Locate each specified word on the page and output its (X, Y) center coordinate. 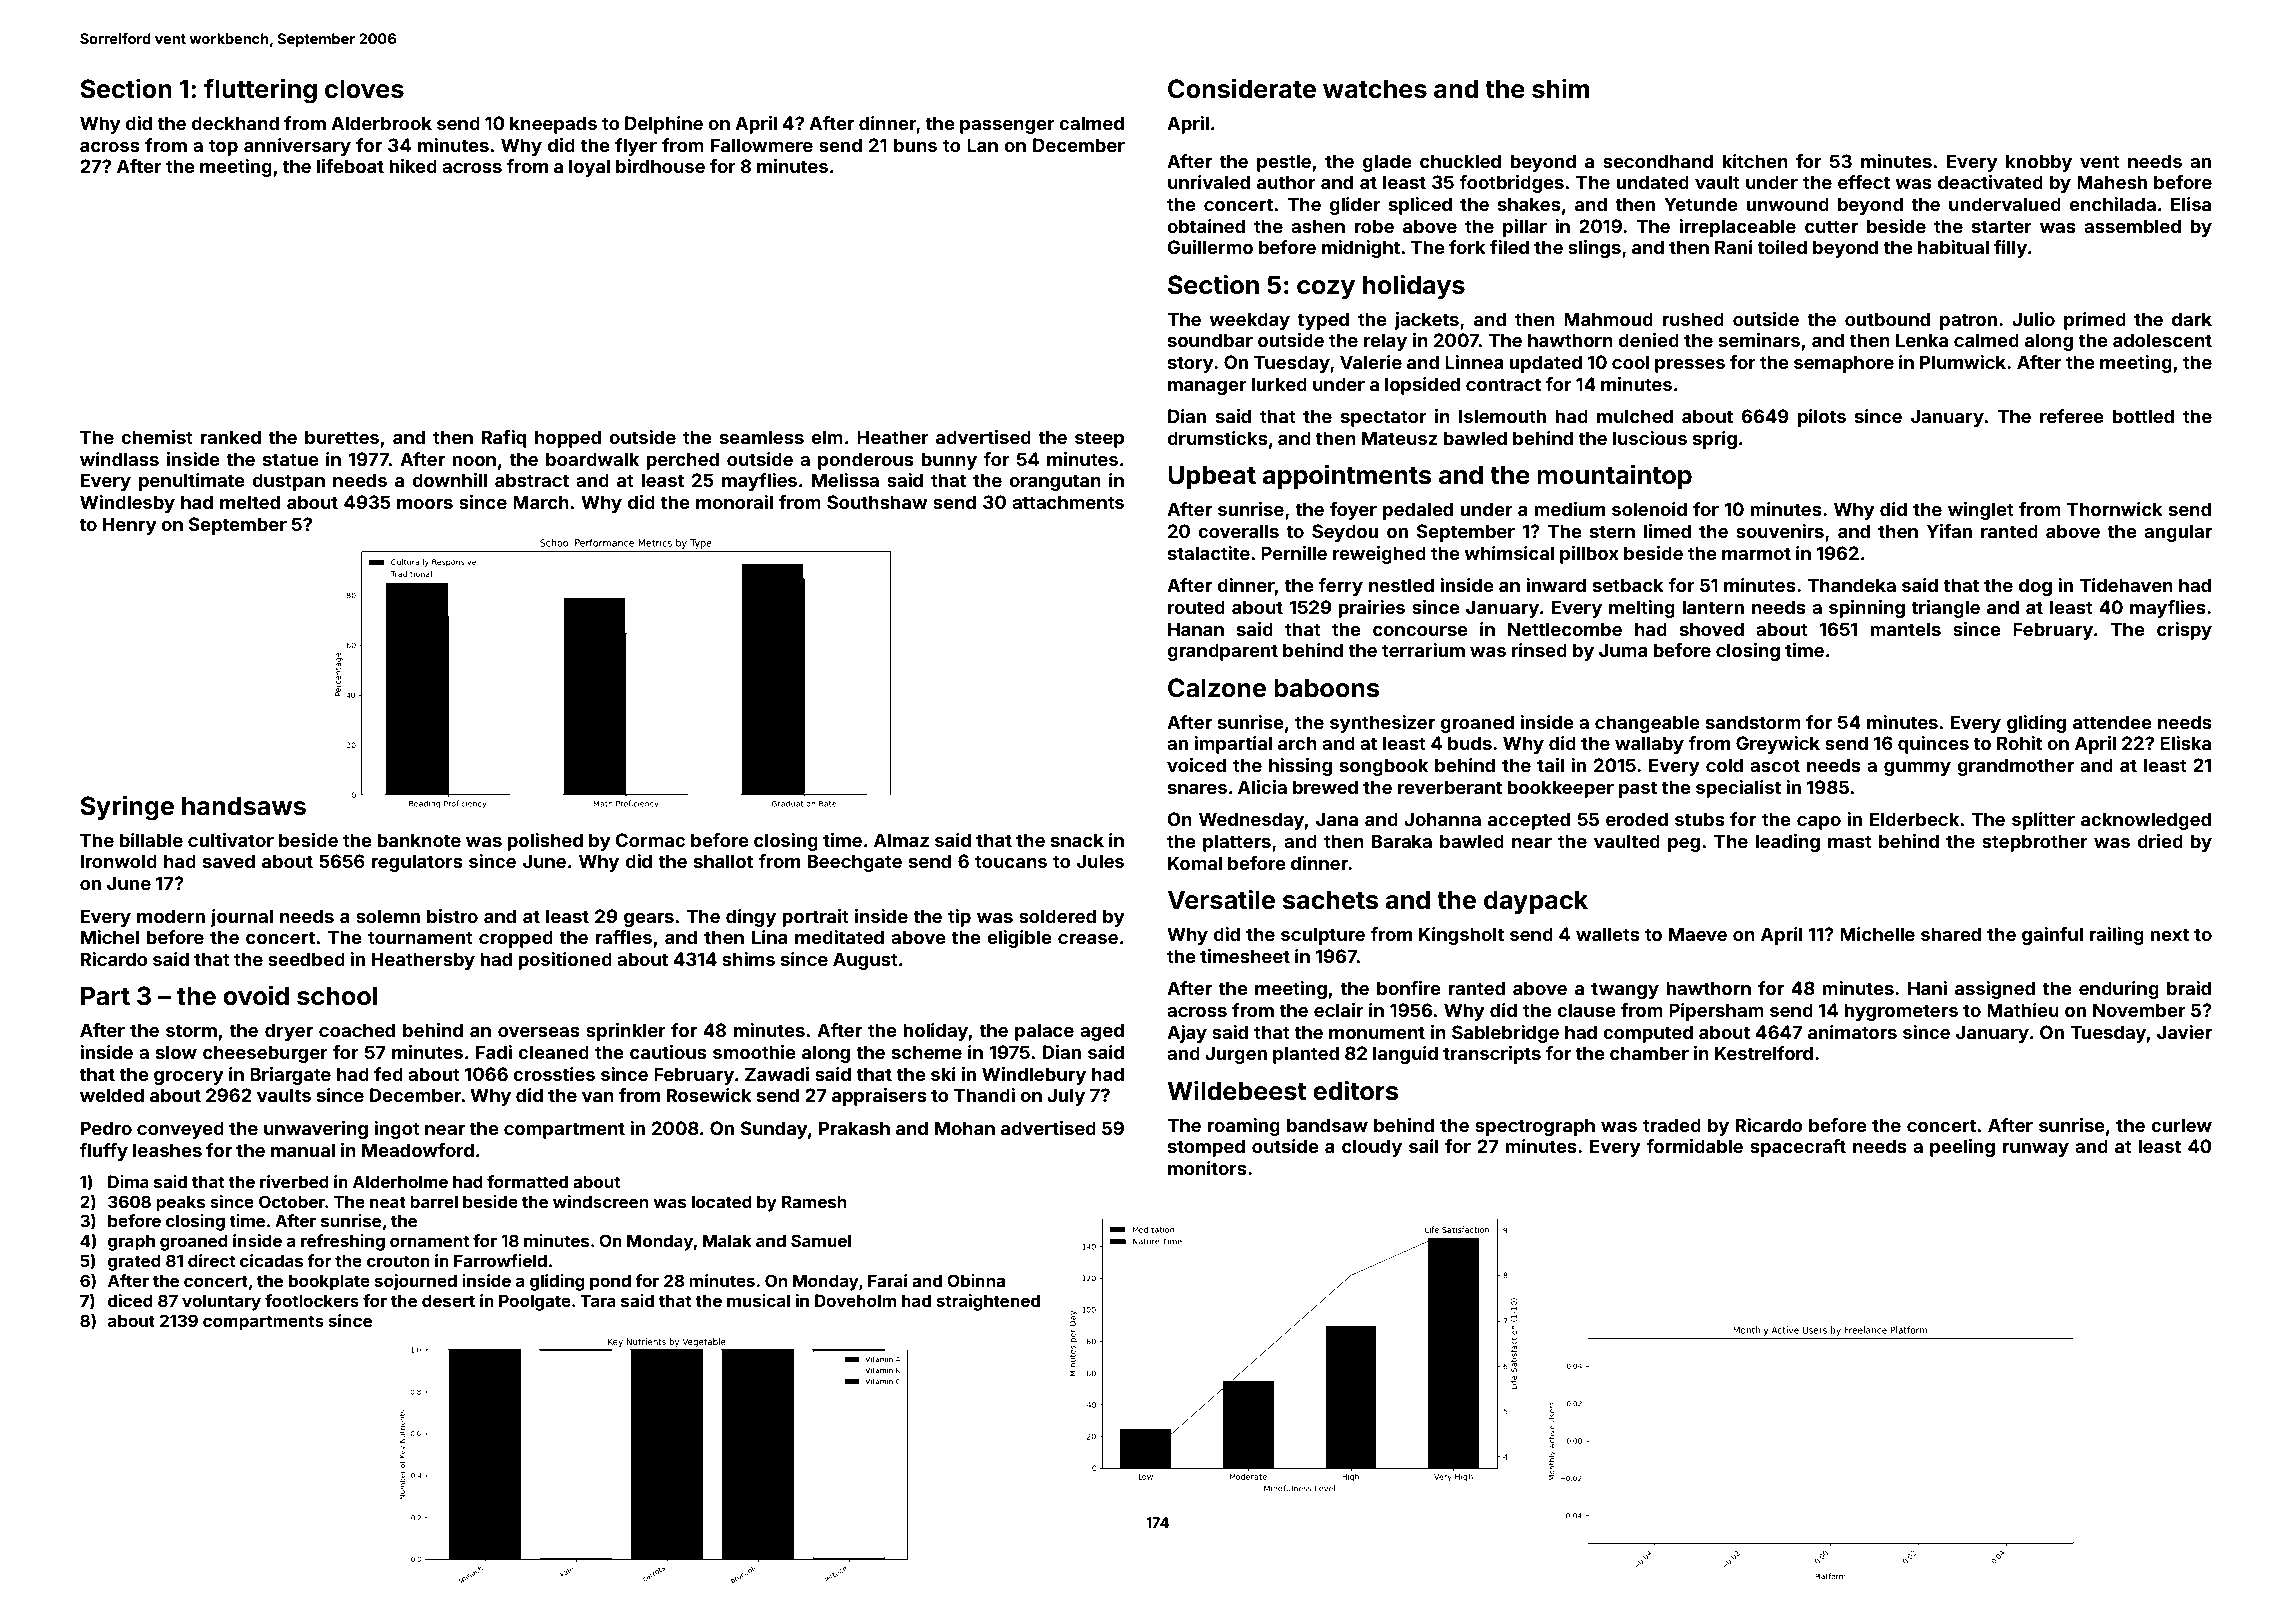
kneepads (553, 125)
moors (425, 504)
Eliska (2185, 743)
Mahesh (2112, 182)
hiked (413, 166)
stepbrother (2034, 843)
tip (959, 918)
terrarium (1423, 650)
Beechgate (855, 863)
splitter (2043, 821)
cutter (1831, 226)
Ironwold (119, 861)
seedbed (306, 959)
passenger (1007, 127)
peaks (180, 1203)
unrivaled (1209, 182)
